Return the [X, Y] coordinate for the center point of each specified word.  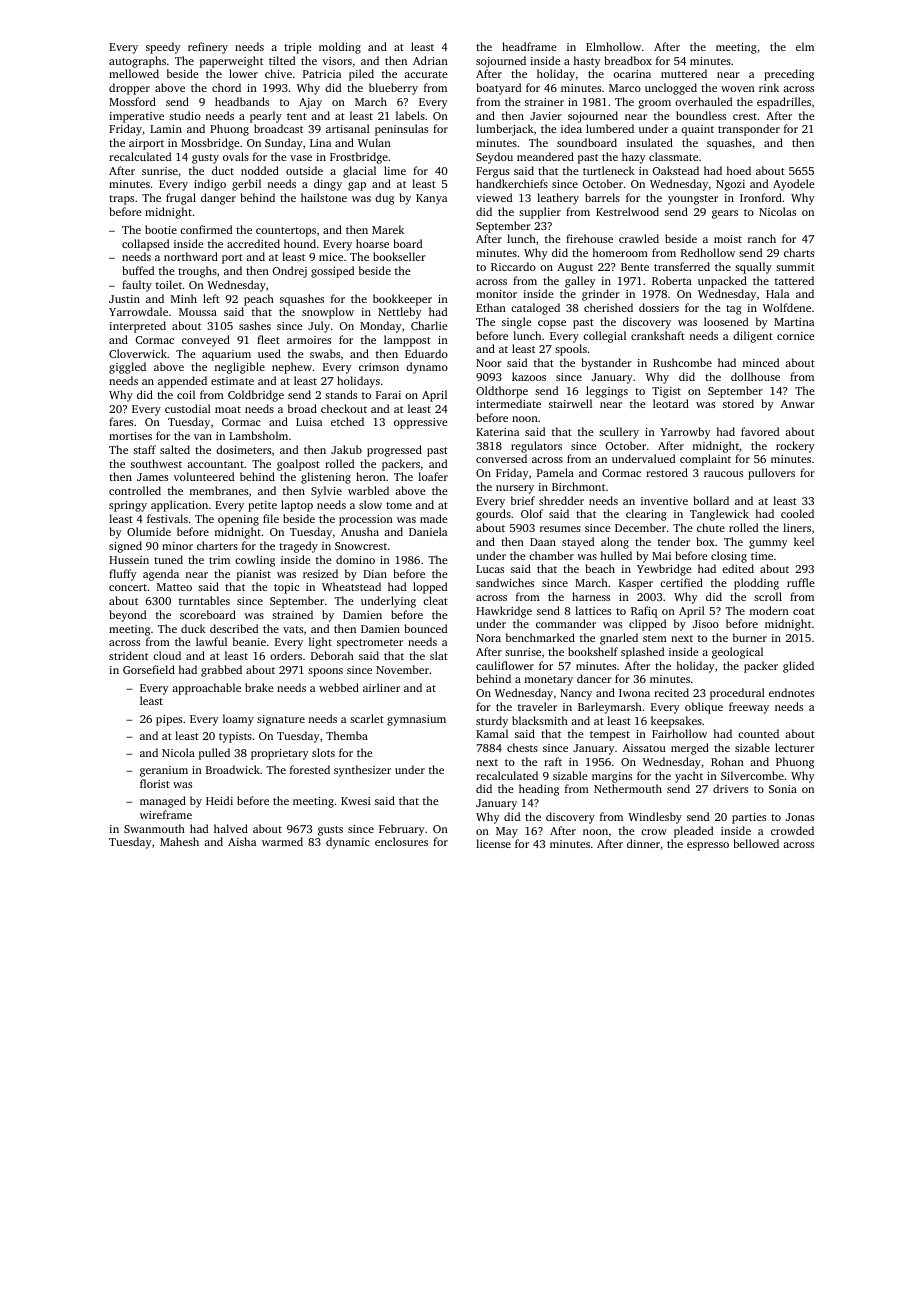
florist [155, 783]
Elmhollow [613, 46]
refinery [208, 48]
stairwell [570, 403]
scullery [619, 433]
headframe [529, 46]
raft [553, 761]
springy [128, 506]
